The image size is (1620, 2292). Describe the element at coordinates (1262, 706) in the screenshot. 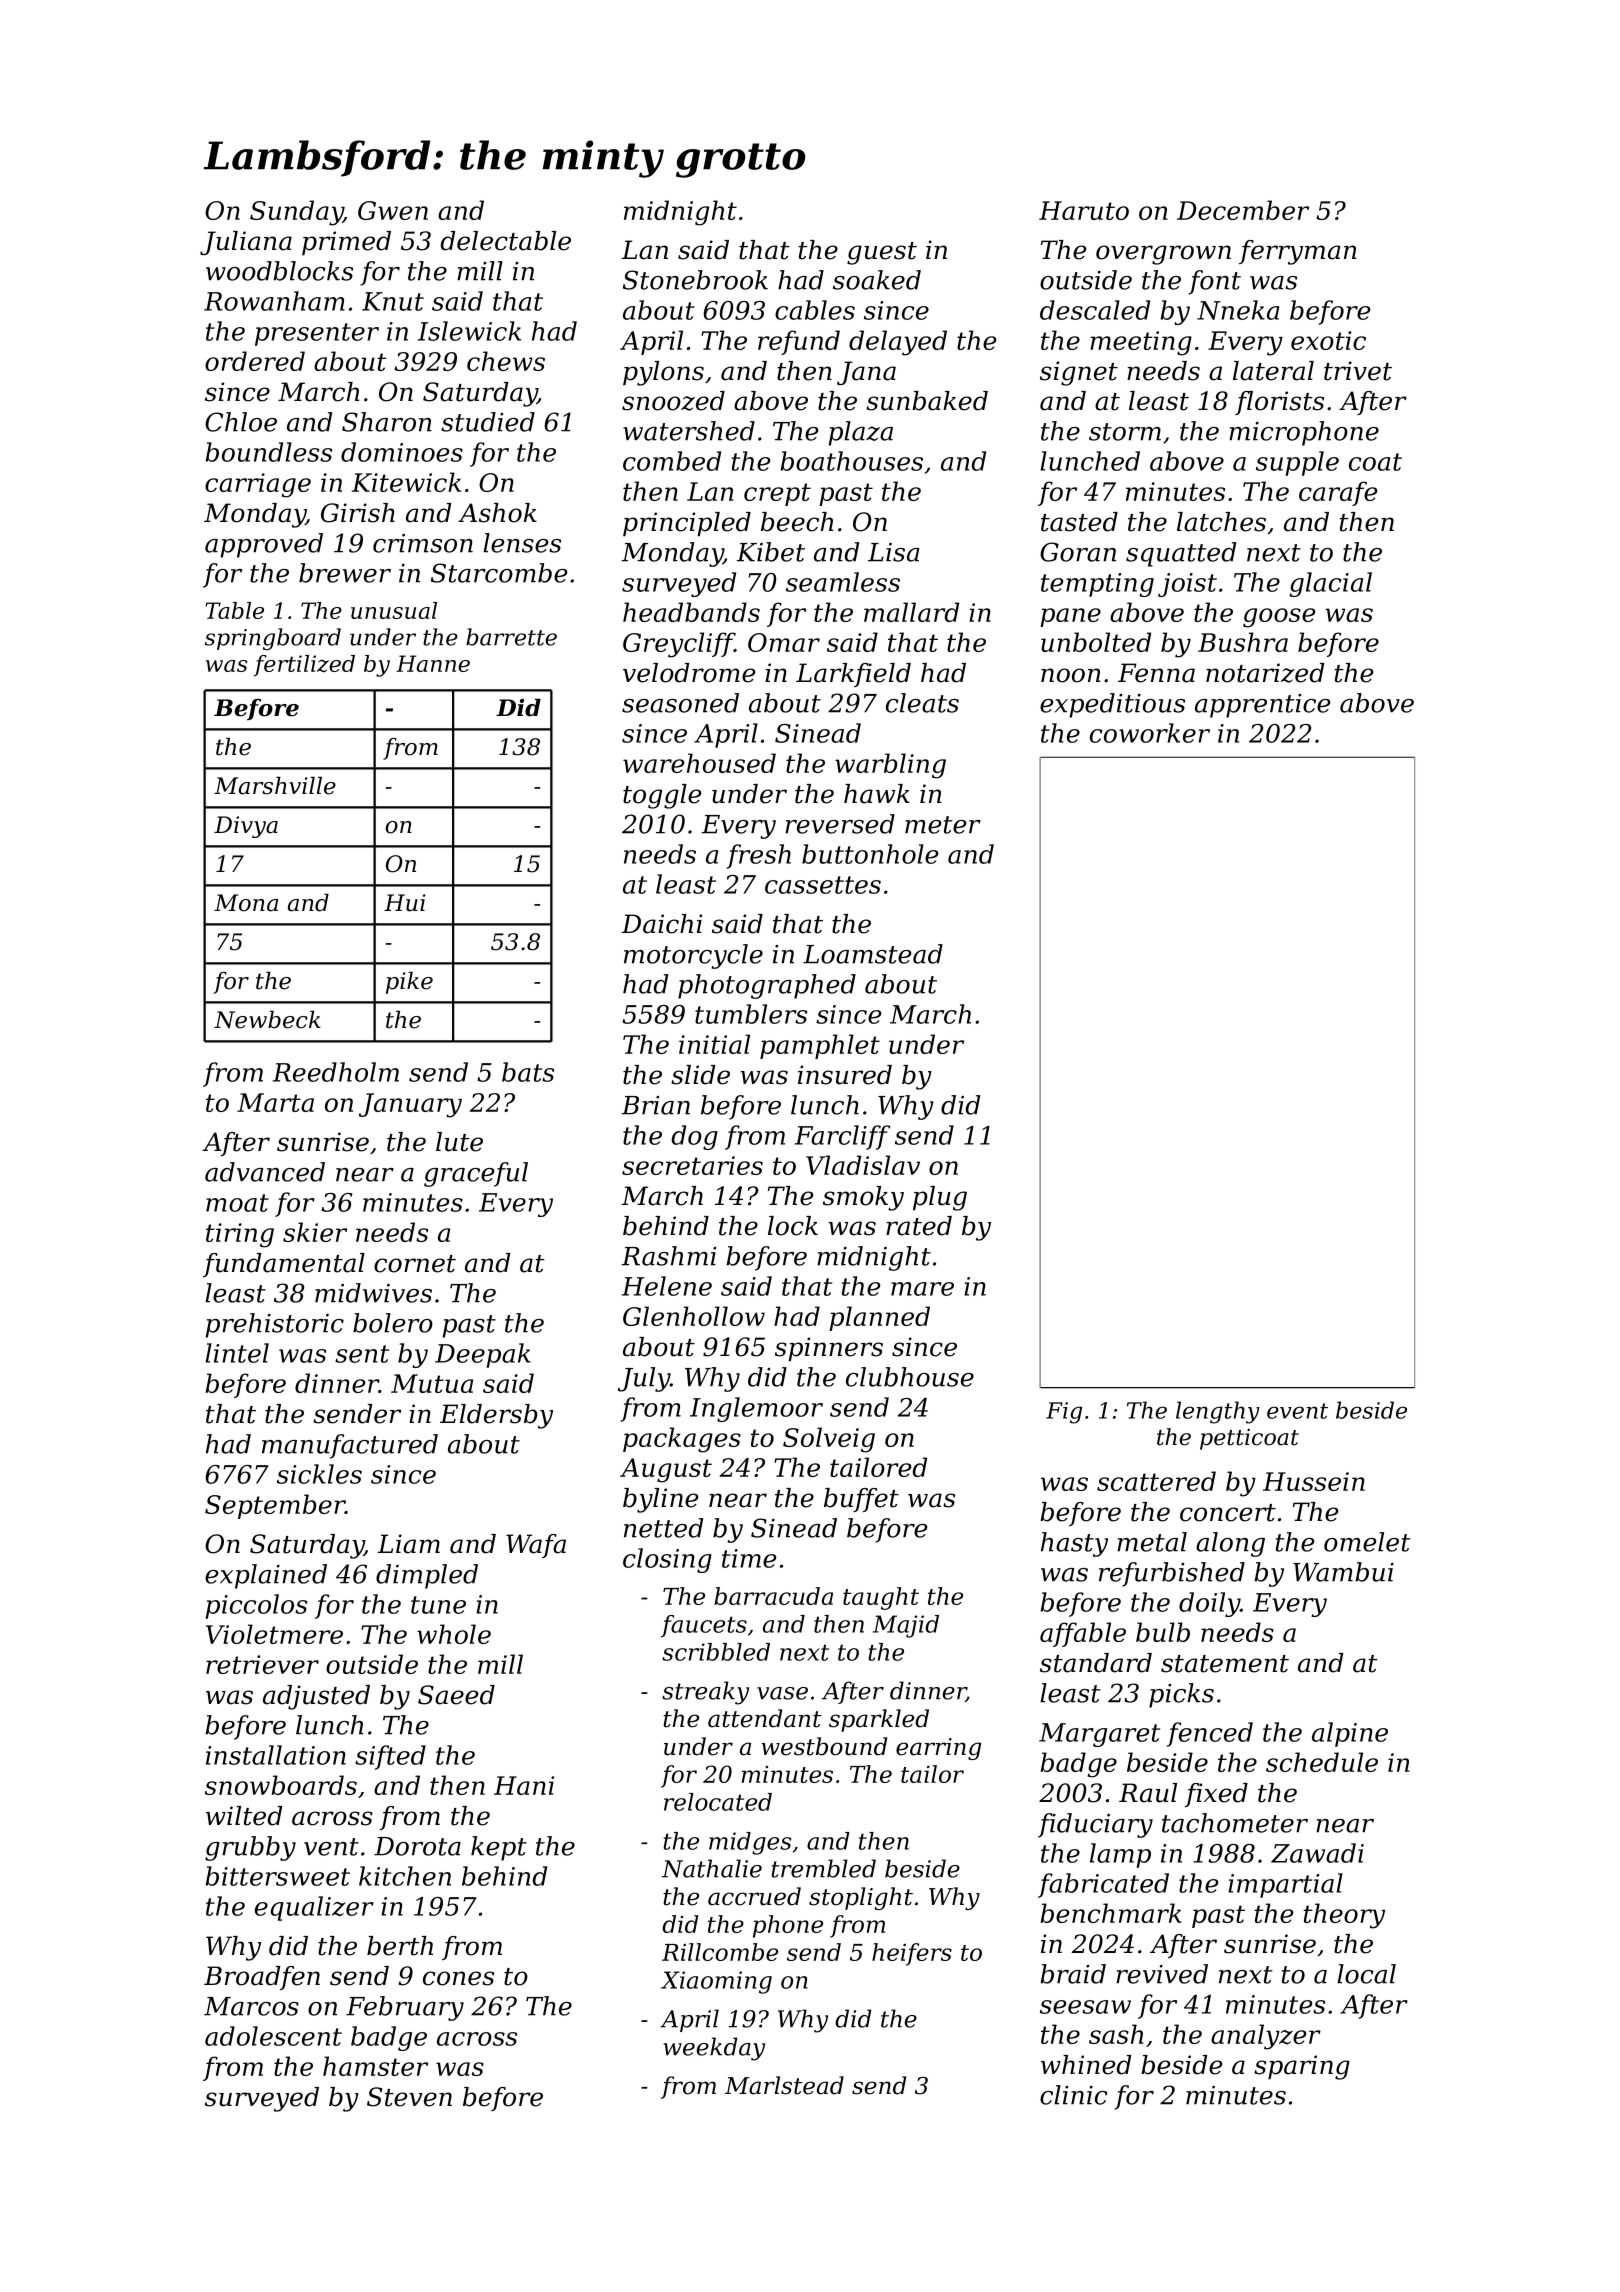

I see `apprentice` at that location.
